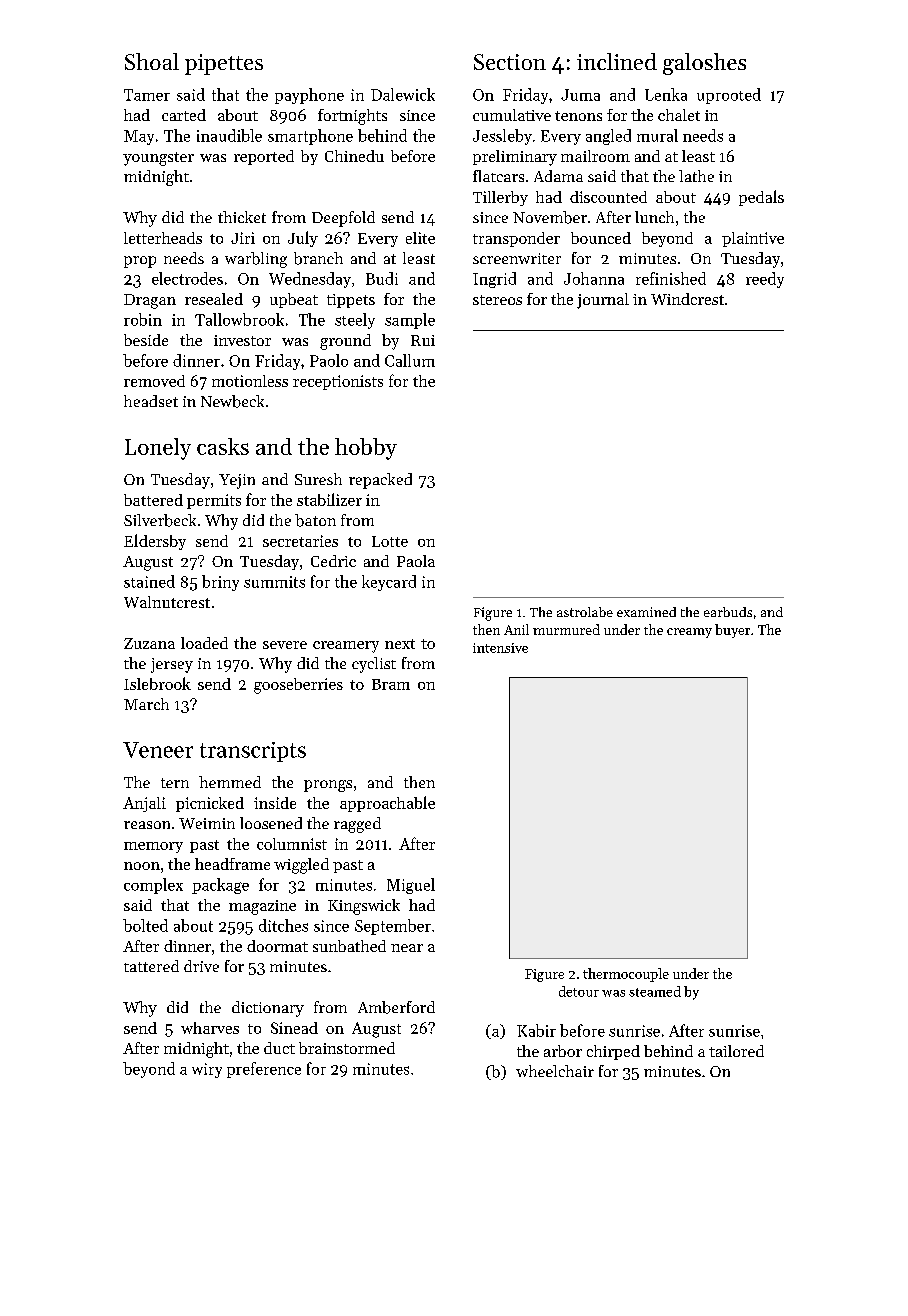 The image size is (908, 1316). I want to click on November, so click(550, 217).
